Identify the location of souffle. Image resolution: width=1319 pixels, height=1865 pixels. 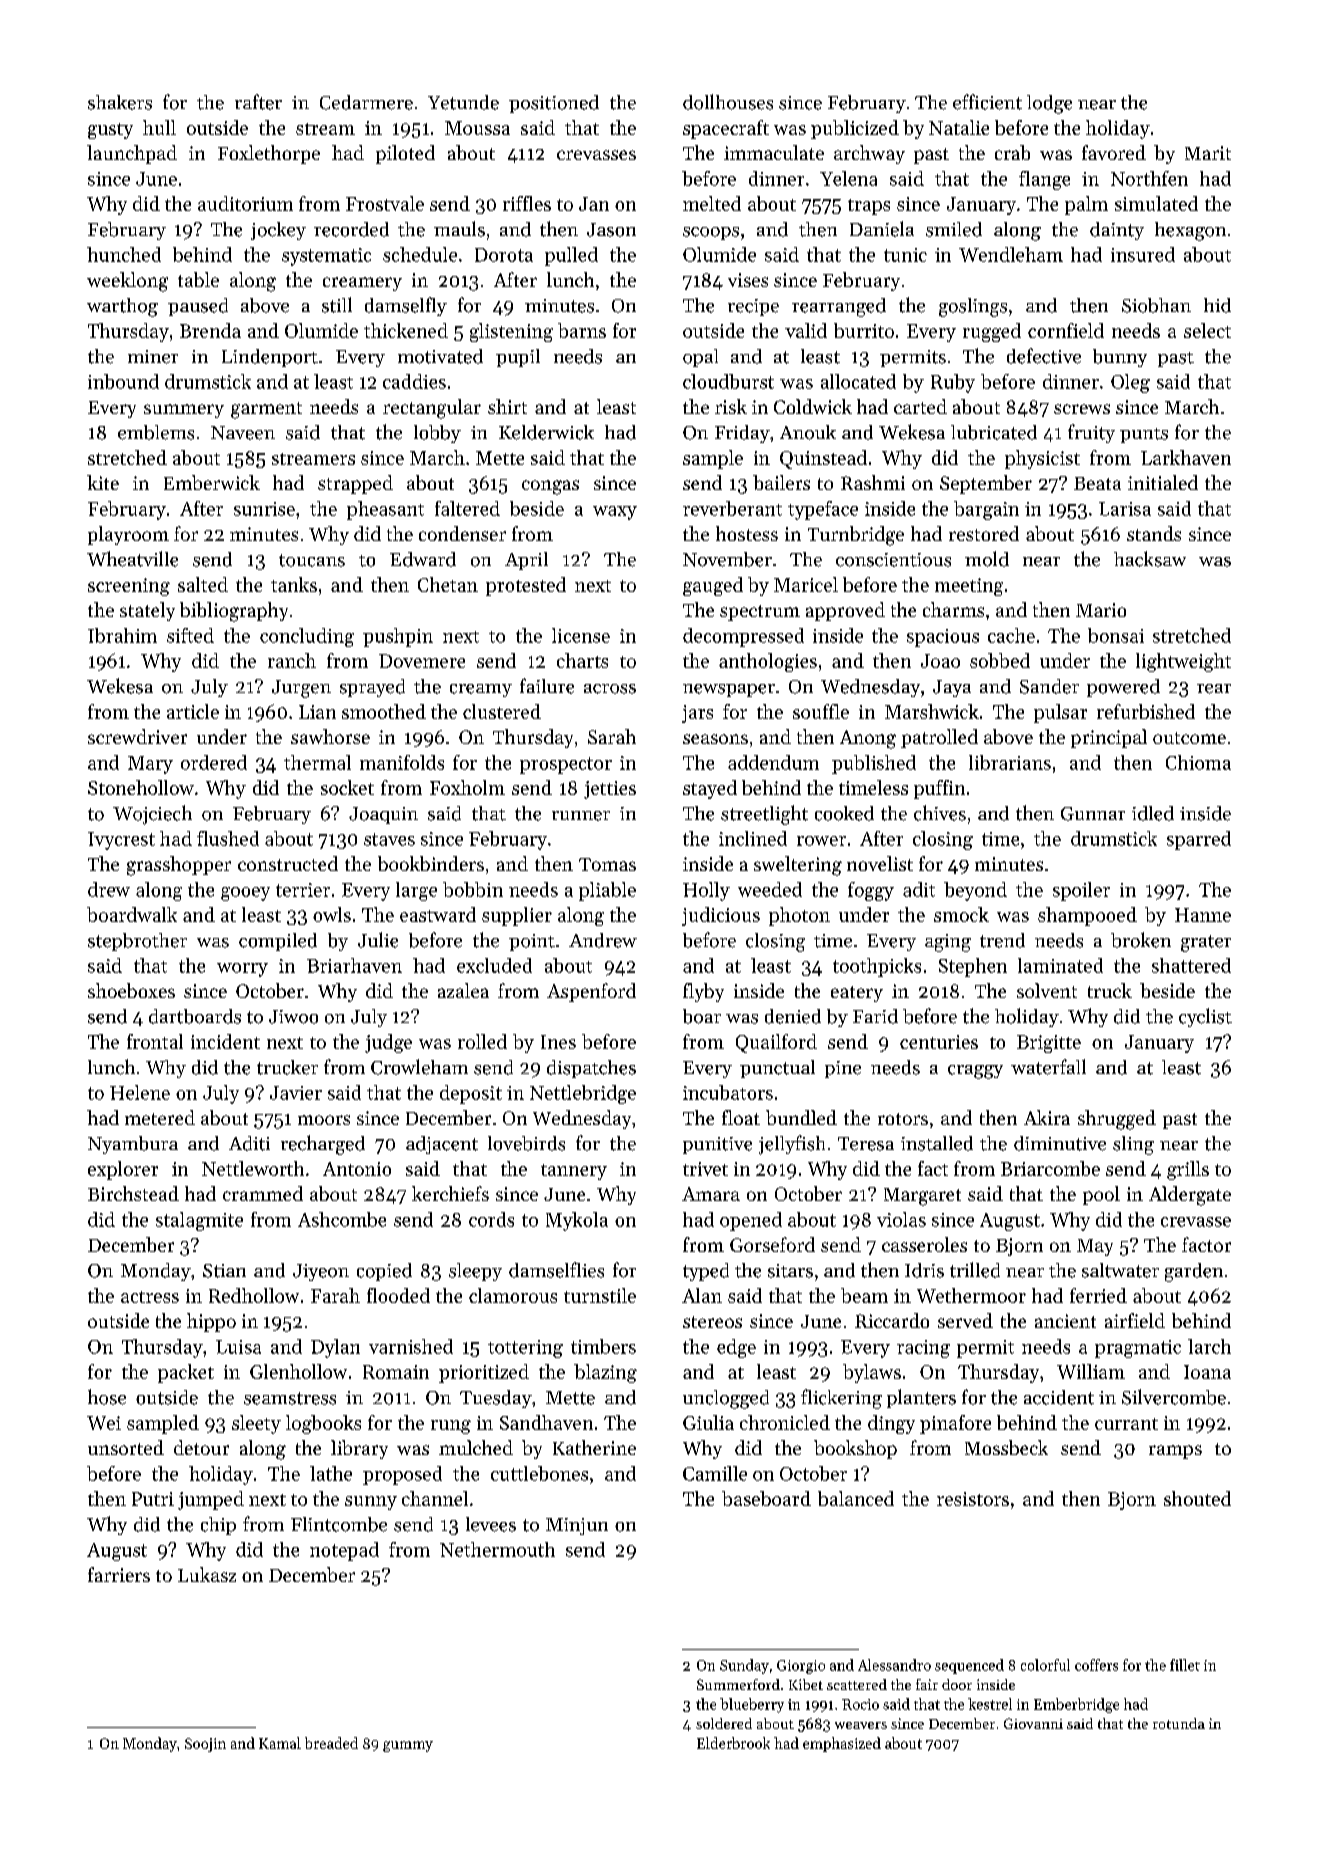
(821, 711).
